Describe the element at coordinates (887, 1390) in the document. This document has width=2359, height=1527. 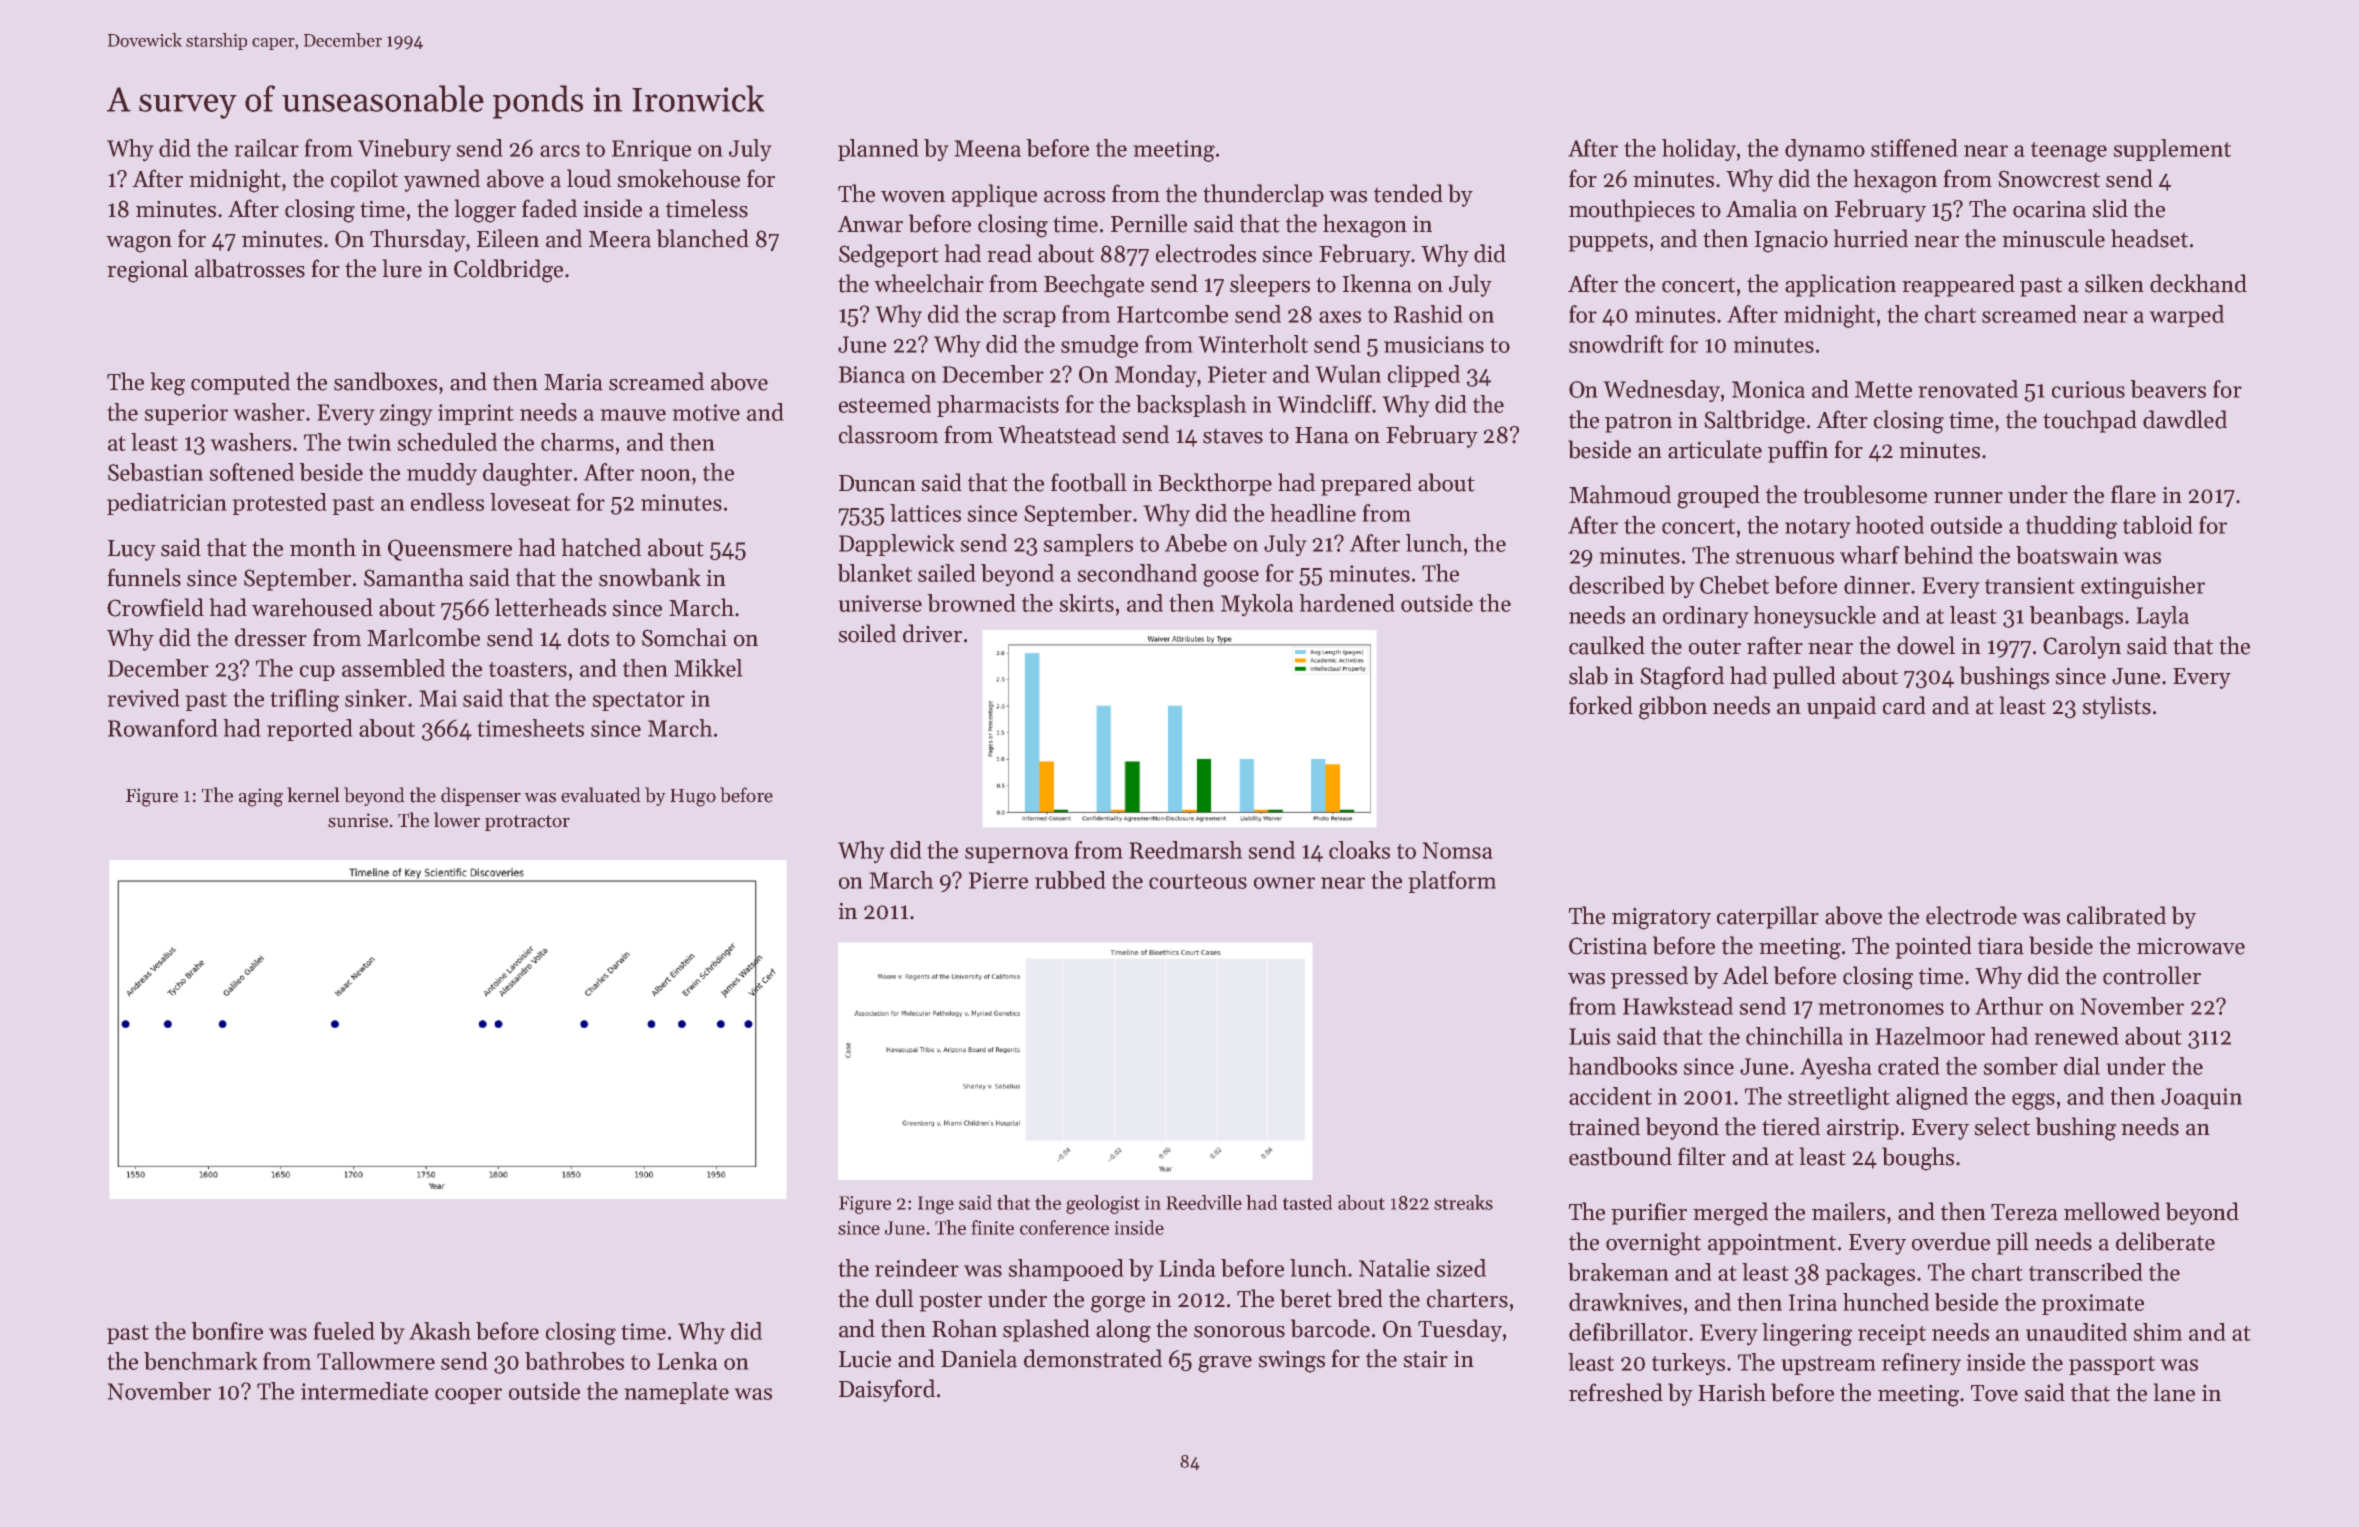
I see `Daisyford` at that location.
